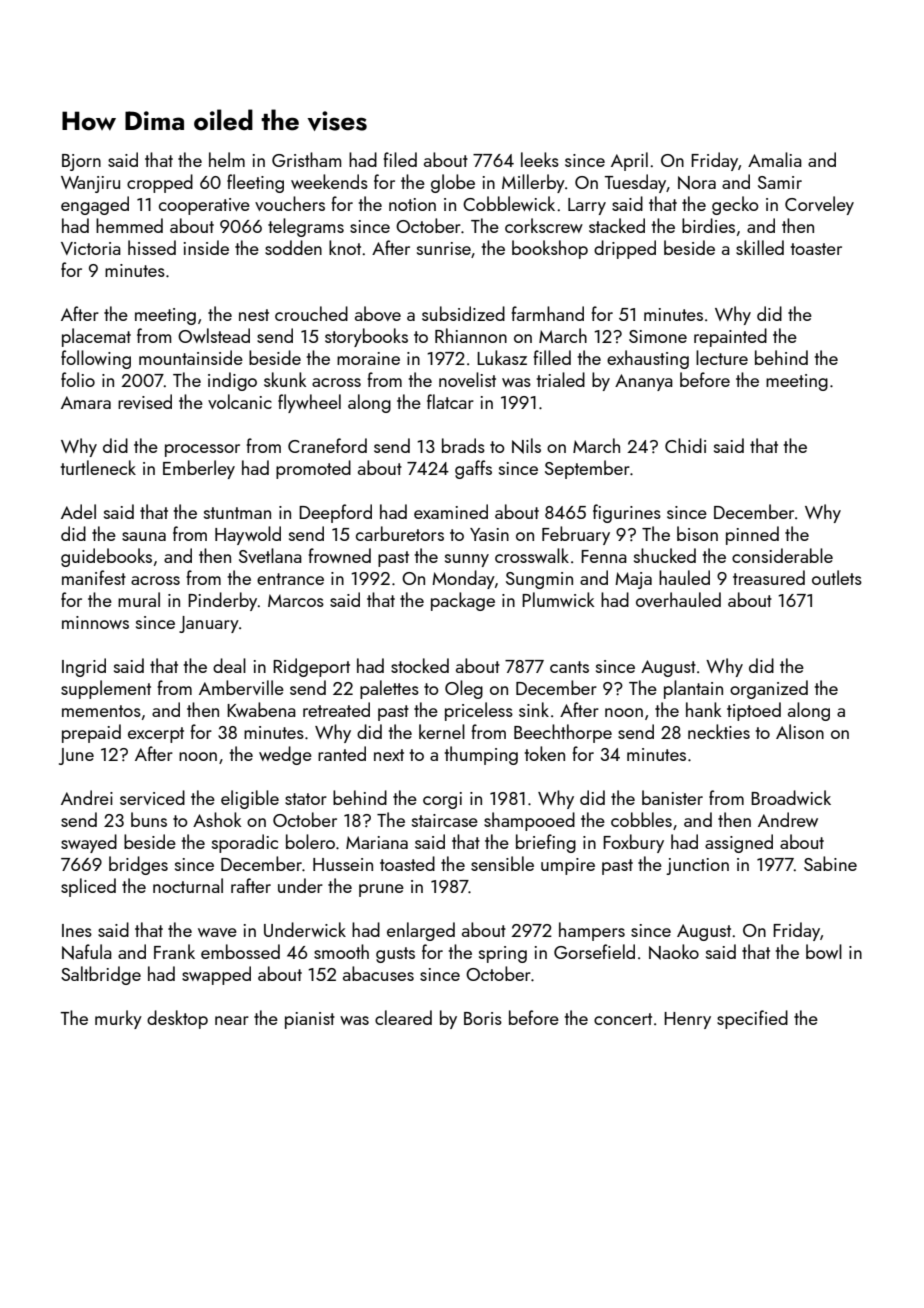 The height and width of the screenshot is (1308, 924). I want to click on murky, so click(118, 1019).
